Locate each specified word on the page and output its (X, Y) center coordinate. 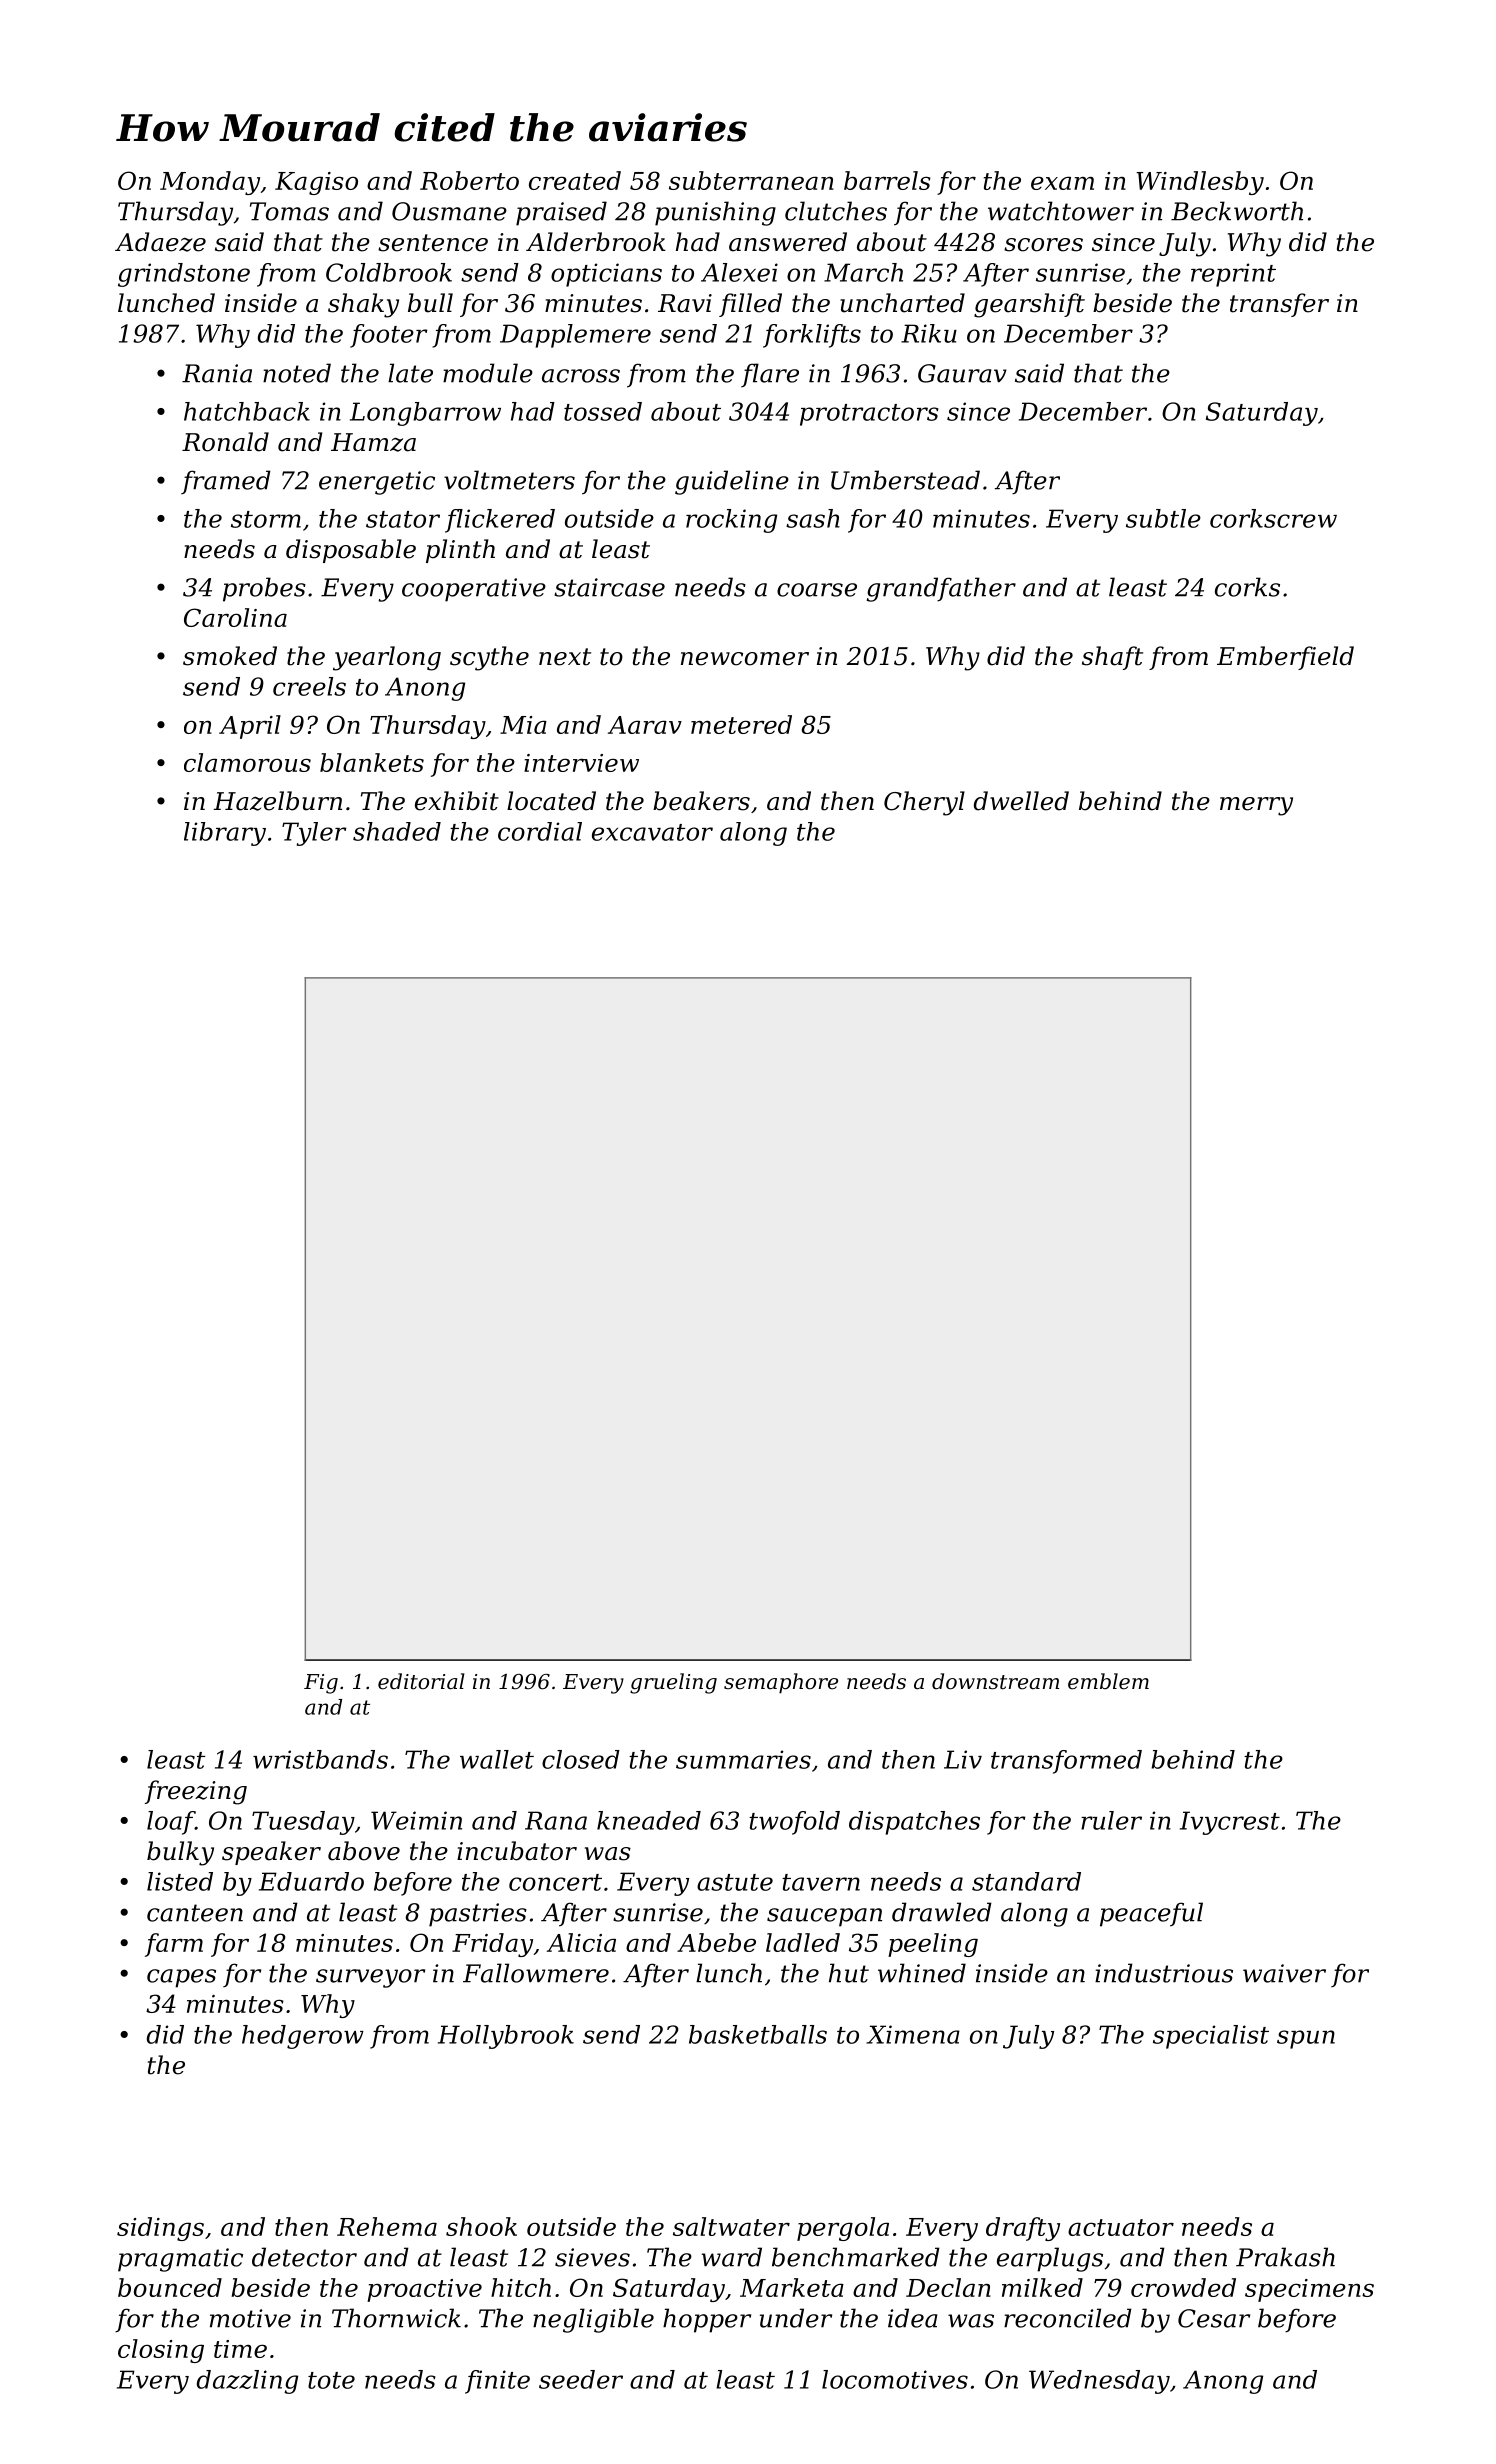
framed (226, 482)
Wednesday (1099, 2382)
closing (161, 2351)
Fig (321, 1684)
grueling (673, 1683)
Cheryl (924, 803)
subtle (1163, 518)
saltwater (731, 2226)
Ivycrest (1230, 1823)
